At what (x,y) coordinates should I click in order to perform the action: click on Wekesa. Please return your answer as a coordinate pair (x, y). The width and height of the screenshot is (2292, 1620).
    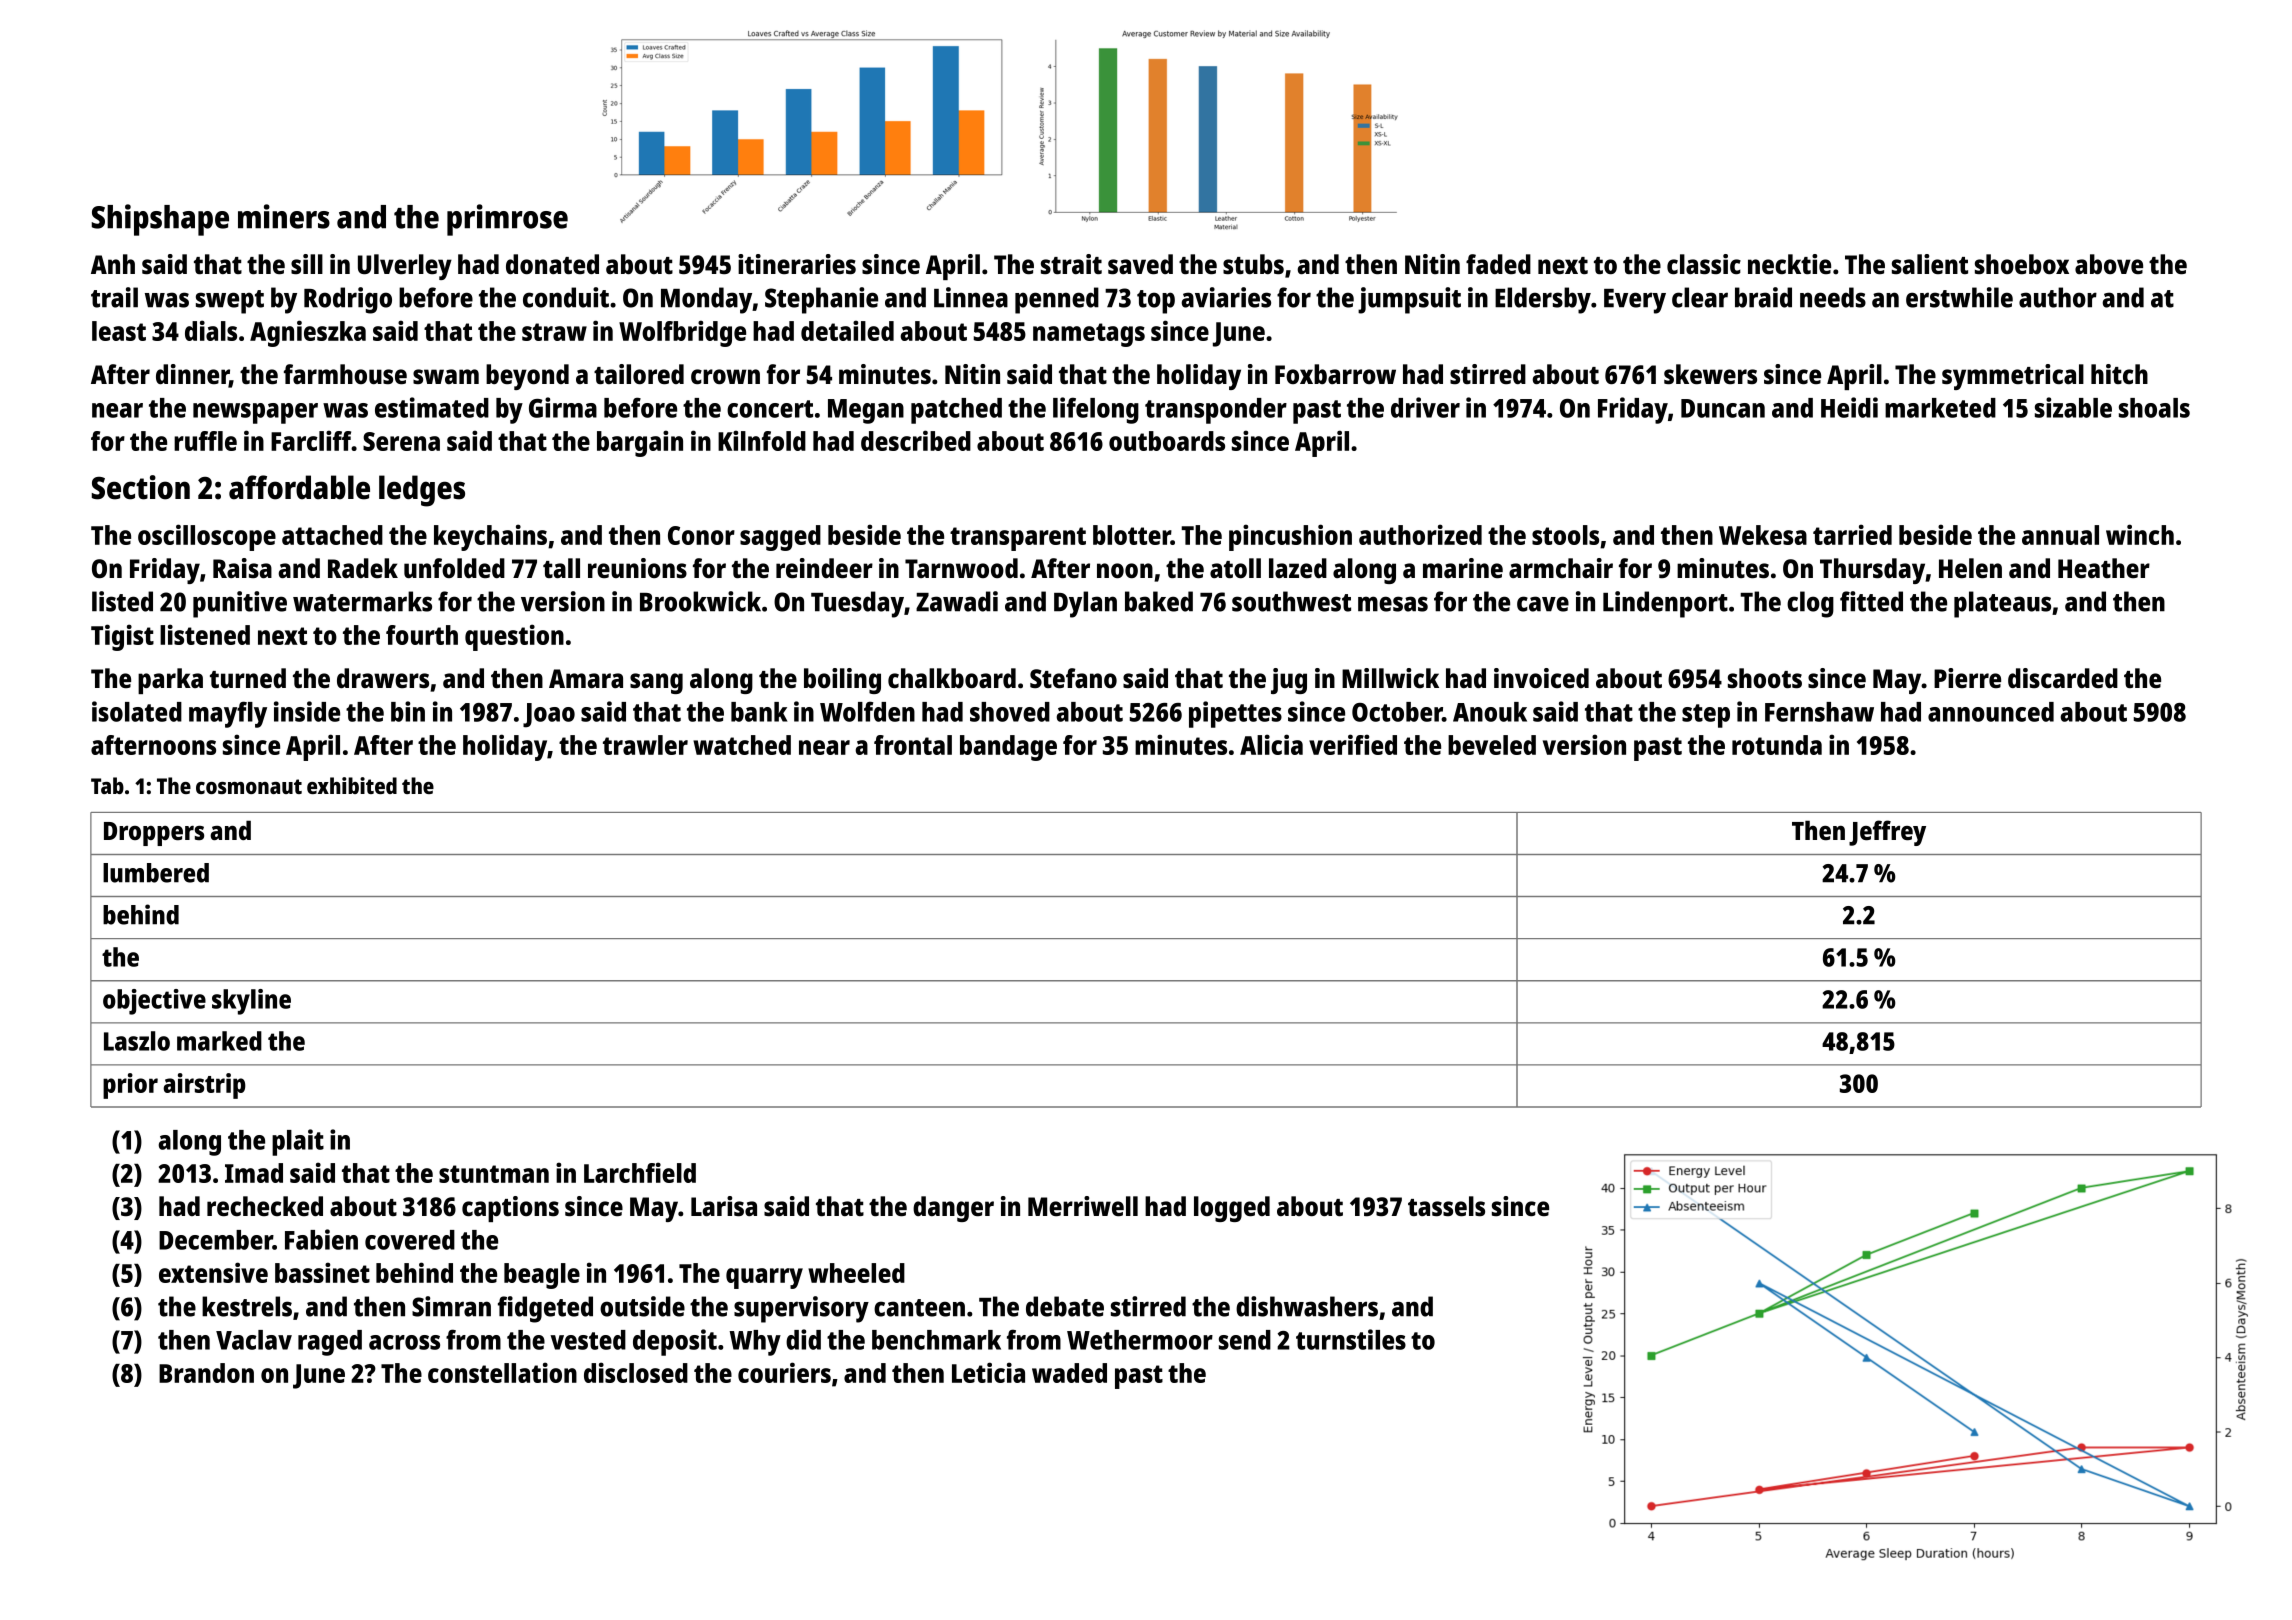
    Looking at the image, I should click on (1763, 535).
